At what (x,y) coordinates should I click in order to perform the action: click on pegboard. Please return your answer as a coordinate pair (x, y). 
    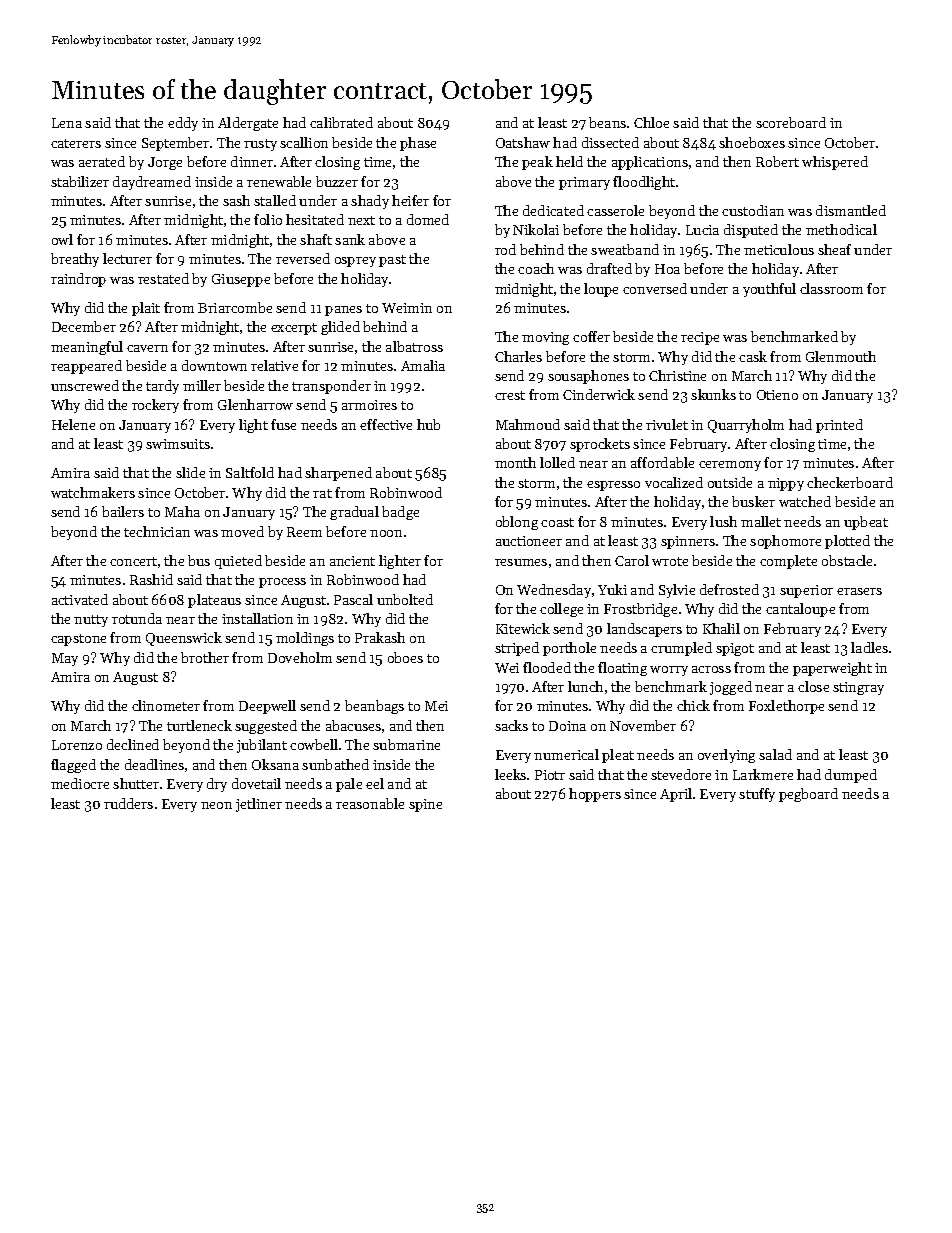
    Looking at the image, I should click on (808, 795).
